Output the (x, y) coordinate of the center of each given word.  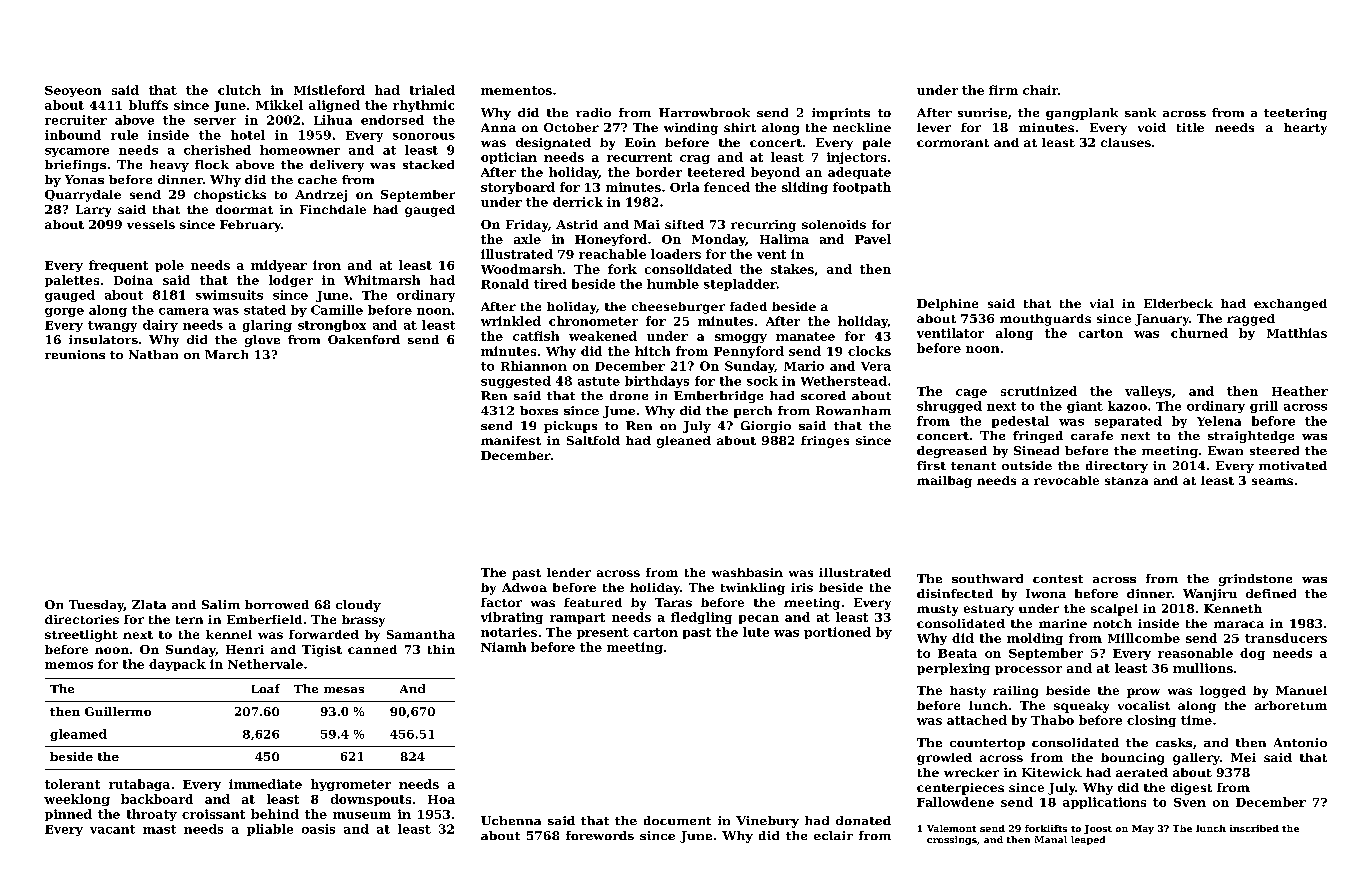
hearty (1305, 129)
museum (362, 815)
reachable (612, 254)
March (226, 354)
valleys (1148, 392)
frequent (118, 266)
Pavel (873, 239)
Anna (498, 127)
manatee (805, 336)
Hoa (441, 799)
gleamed (78, 735)
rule (124, 135)
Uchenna (511, 820)
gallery (1196, 759)
